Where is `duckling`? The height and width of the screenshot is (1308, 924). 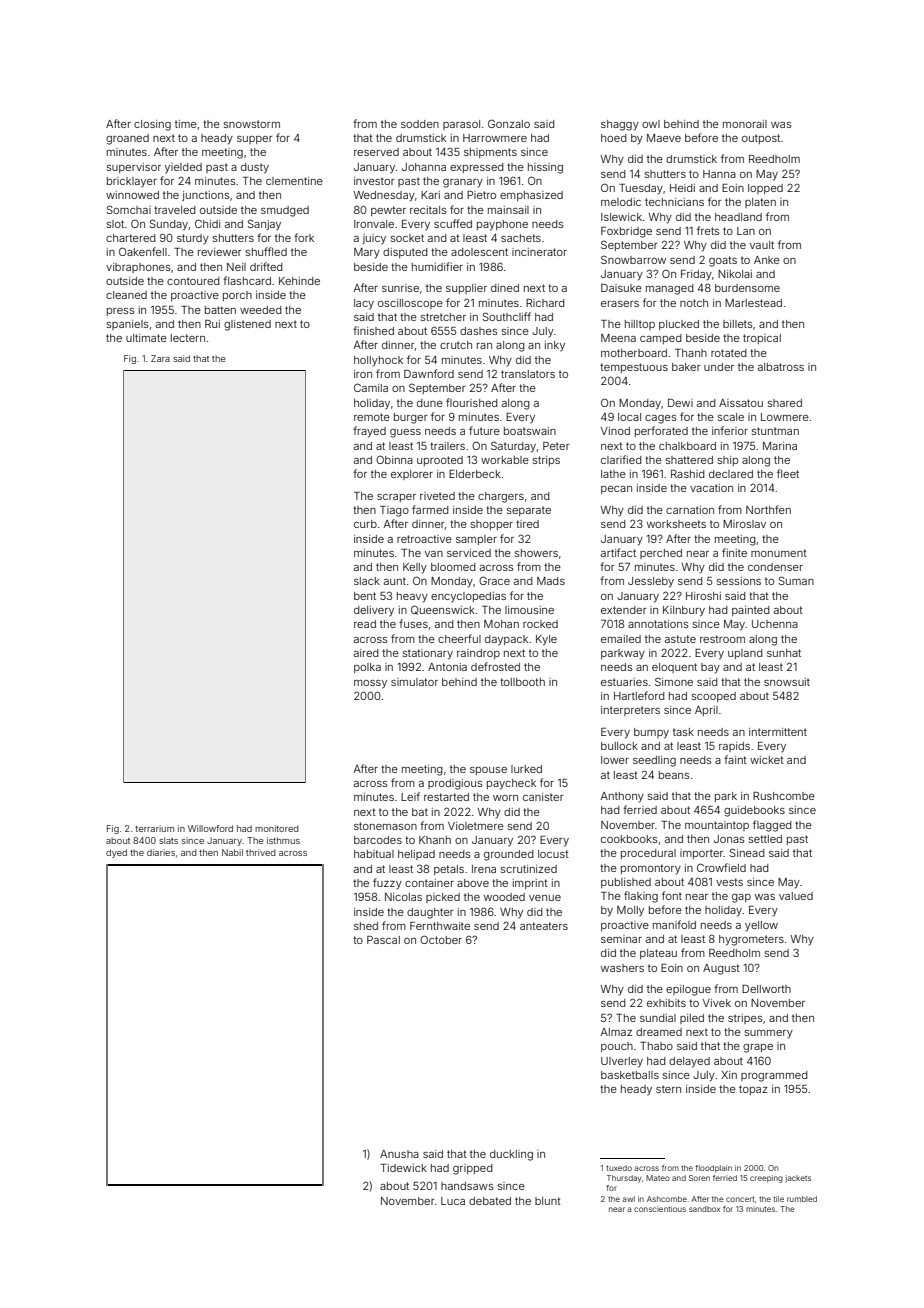 duckling is located at coordinates (511, 1155).
